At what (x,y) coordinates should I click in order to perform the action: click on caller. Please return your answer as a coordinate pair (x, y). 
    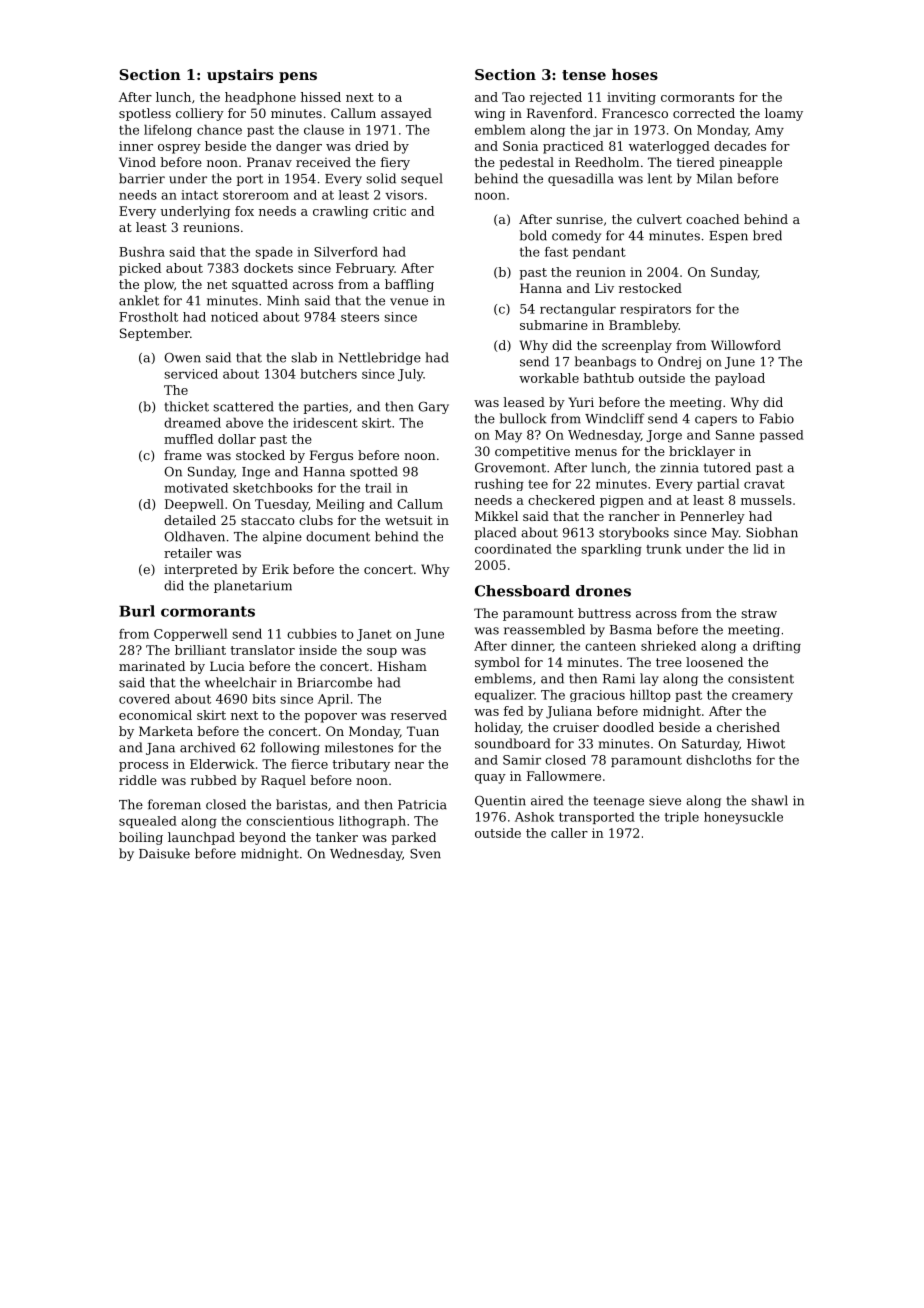
    Looking at the image, I should click on (569, 833).
